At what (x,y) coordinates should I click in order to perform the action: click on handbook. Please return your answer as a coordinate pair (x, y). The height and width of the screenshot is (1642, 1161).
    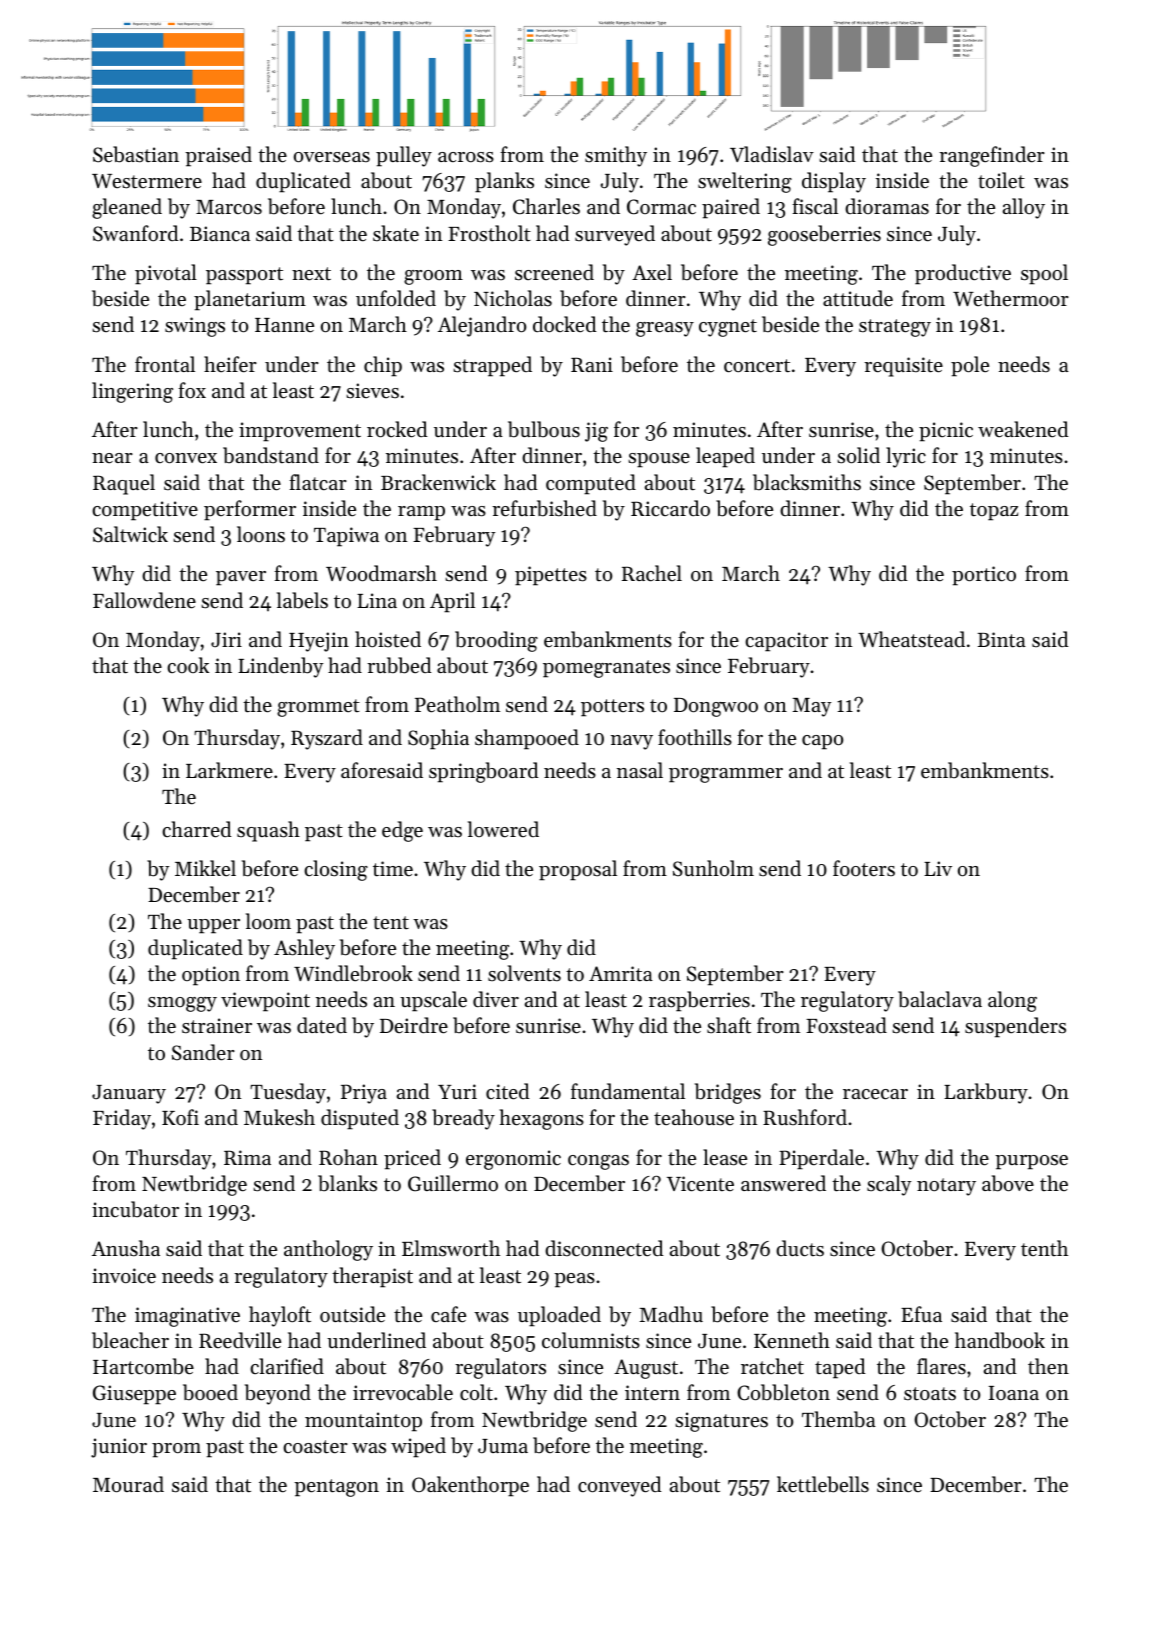
    Looking at the image, I should click on (1000, 1340).
